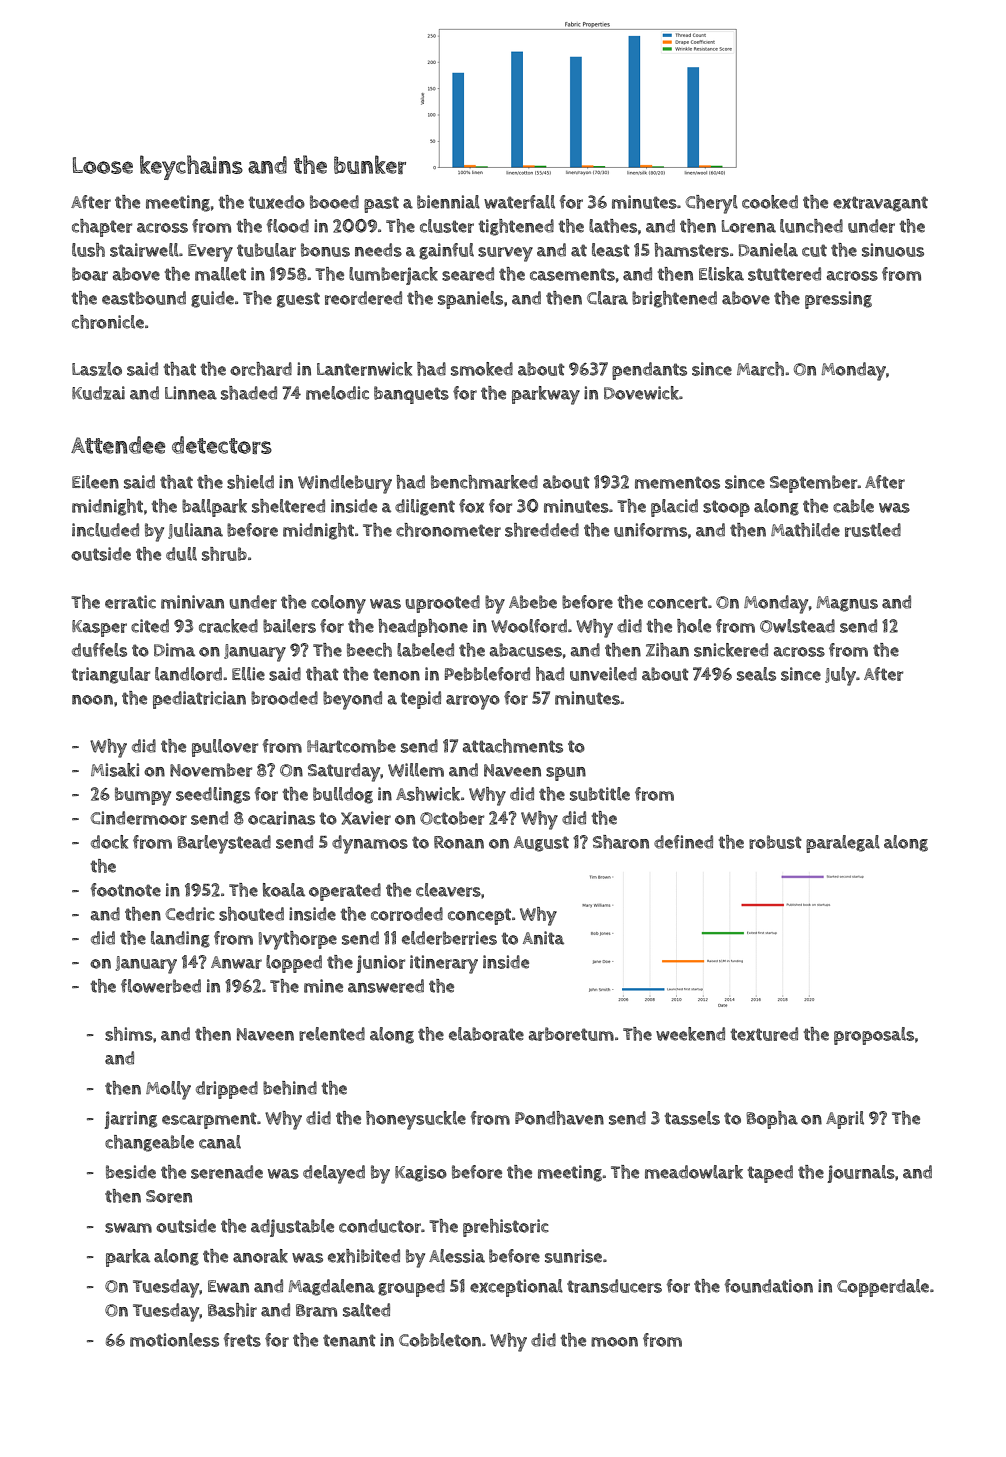 The width and height of the image is (1006, 1457). What do you see at coordinates (770, 202) in the image?
I see `cooked` at bounding box center [770, 202].
